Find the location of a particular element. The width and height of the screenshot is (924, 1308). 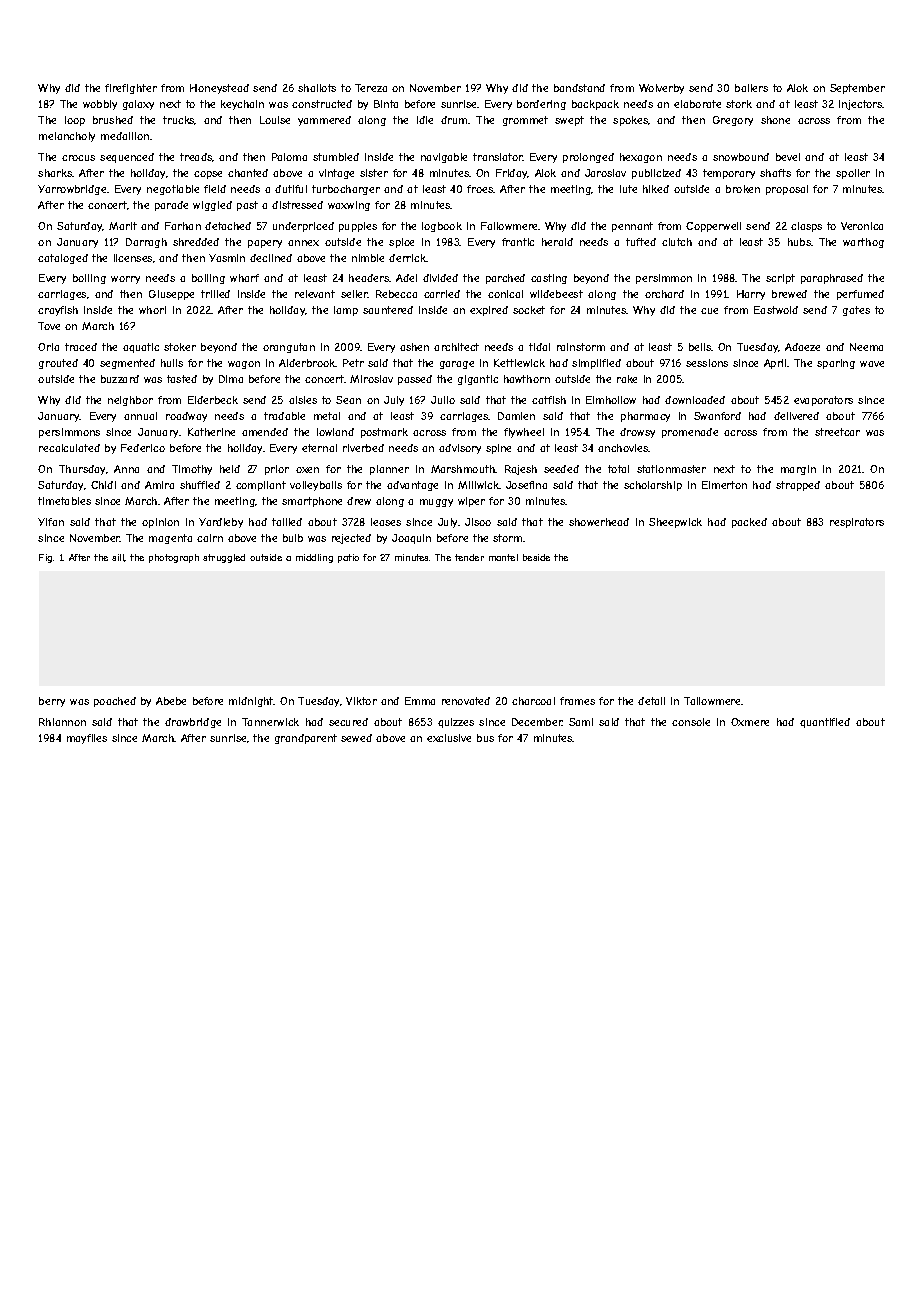

rejected is located at coordinates (351, 539).
